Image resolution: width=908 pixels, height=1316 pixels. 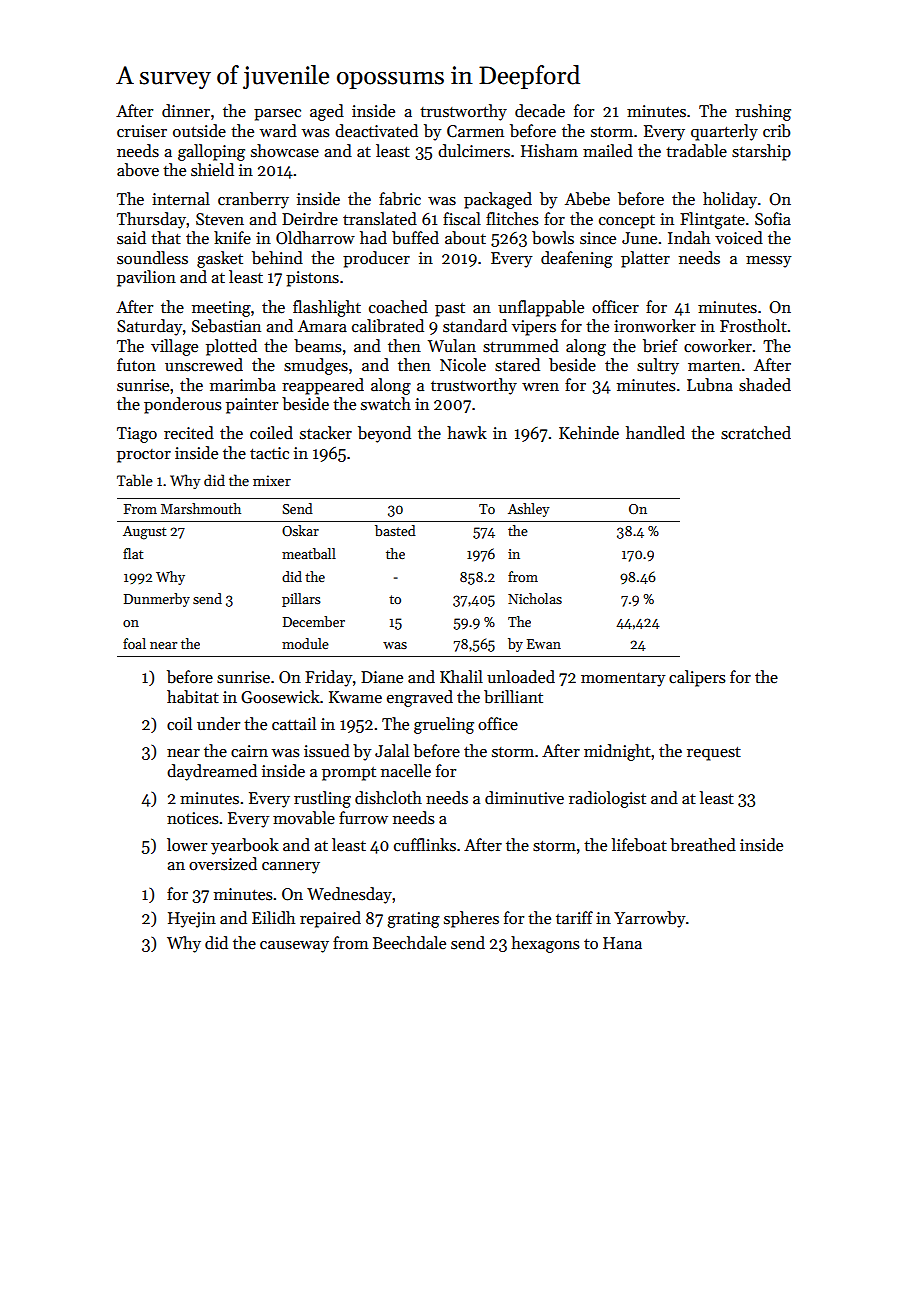 I want to click on coworker, so click(x=718, y=346).
